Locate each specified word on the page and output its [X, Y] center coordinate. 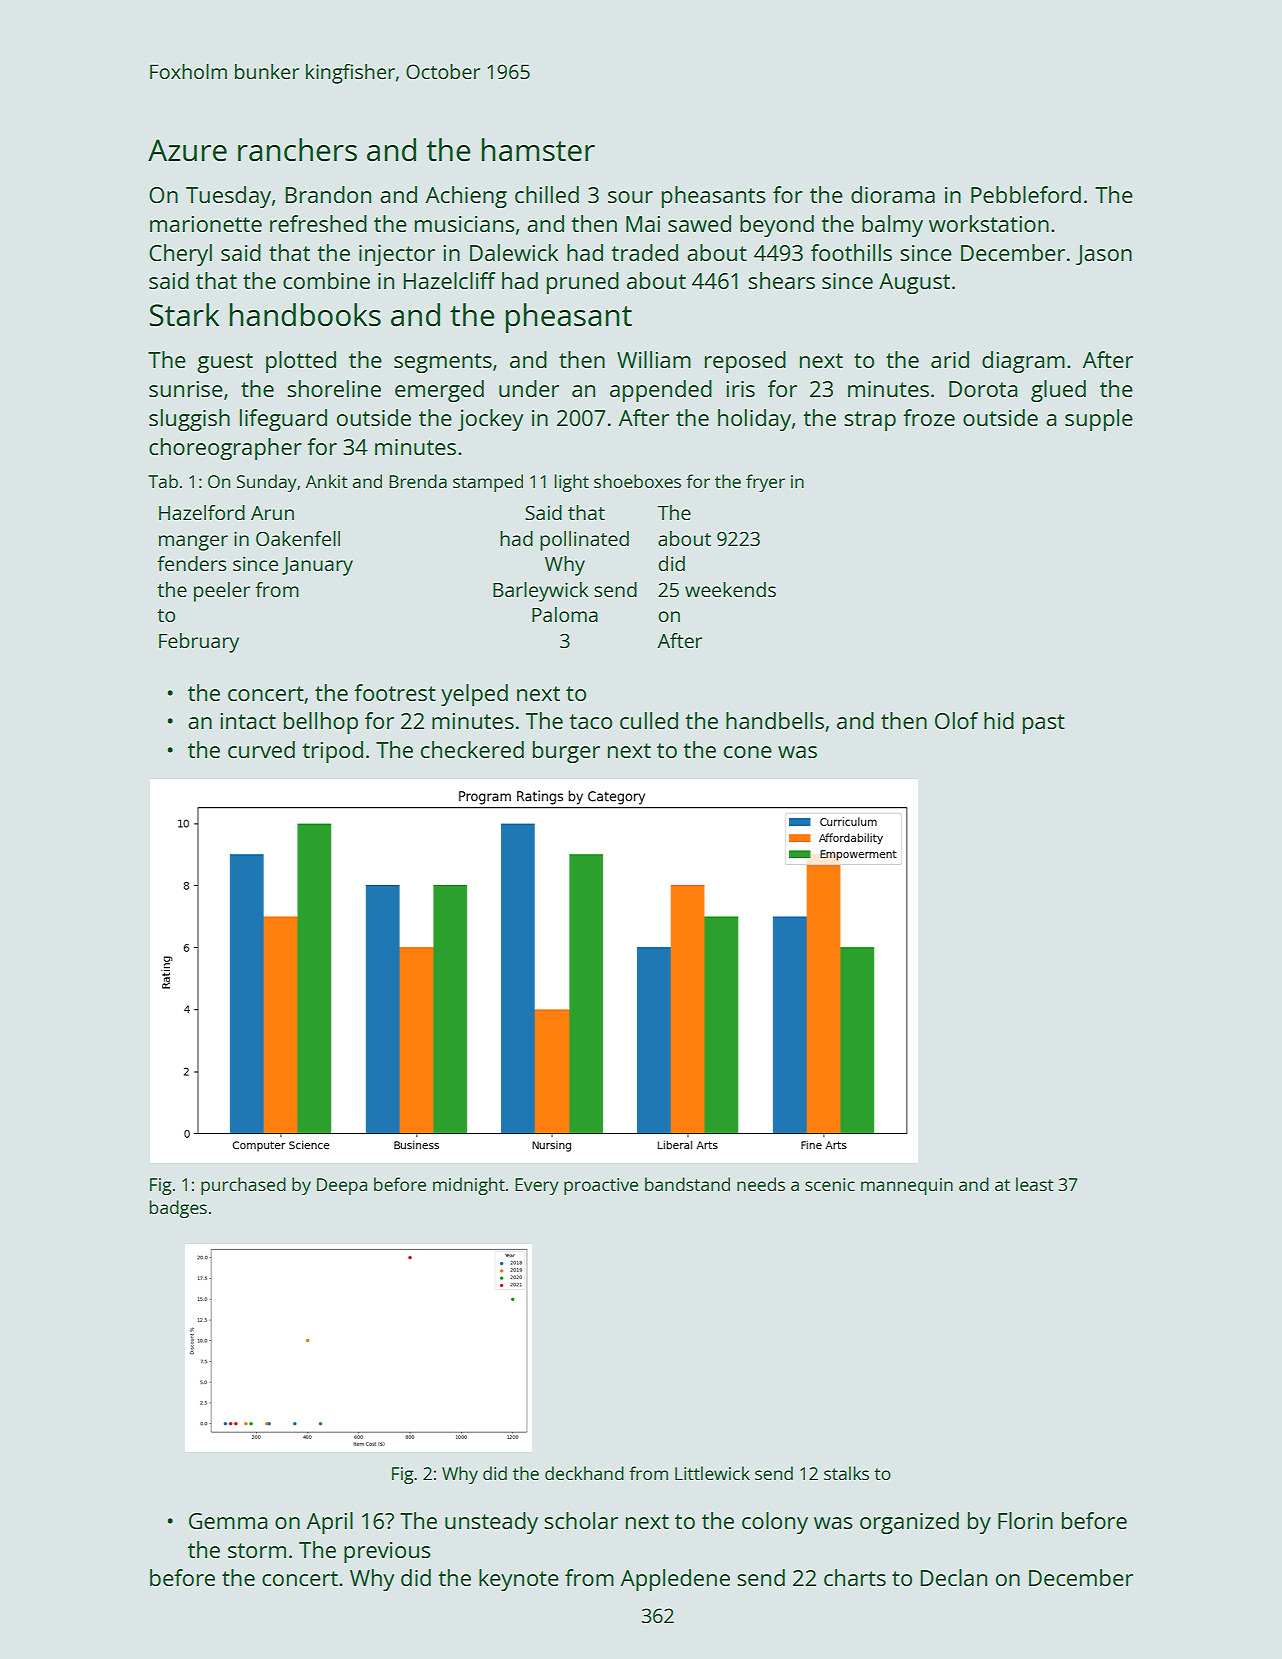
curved [261, 749]
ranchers [297, 150]
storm [257, 1550]
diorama [893, 194]
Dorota [983, 389]
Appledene [675, 1580]
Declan [953, 1577]
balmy [892, 226]
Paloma [565, 614]
